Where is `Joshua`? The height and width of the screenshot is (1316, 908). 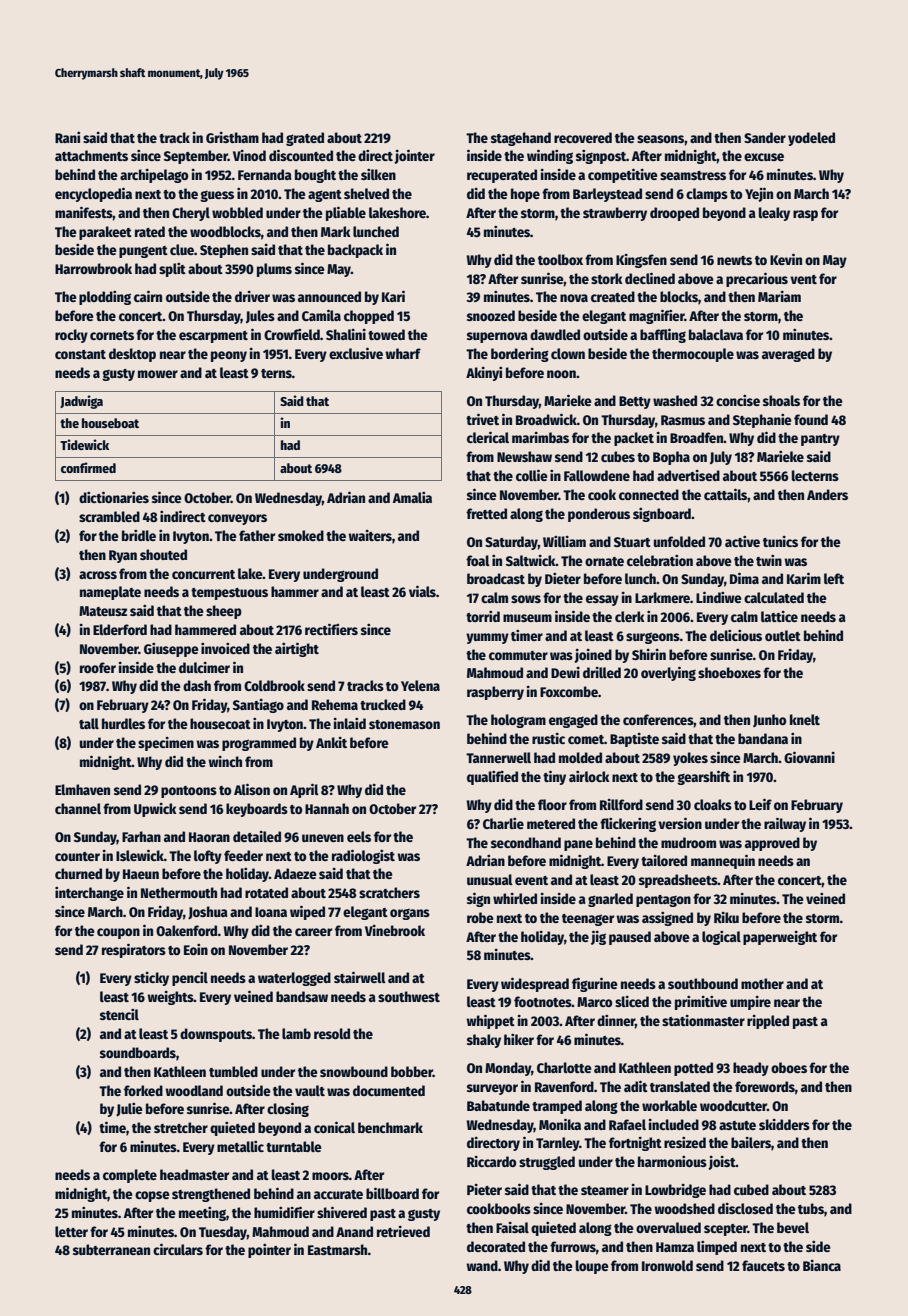
Joshua is located at coordinates (208, 913).
